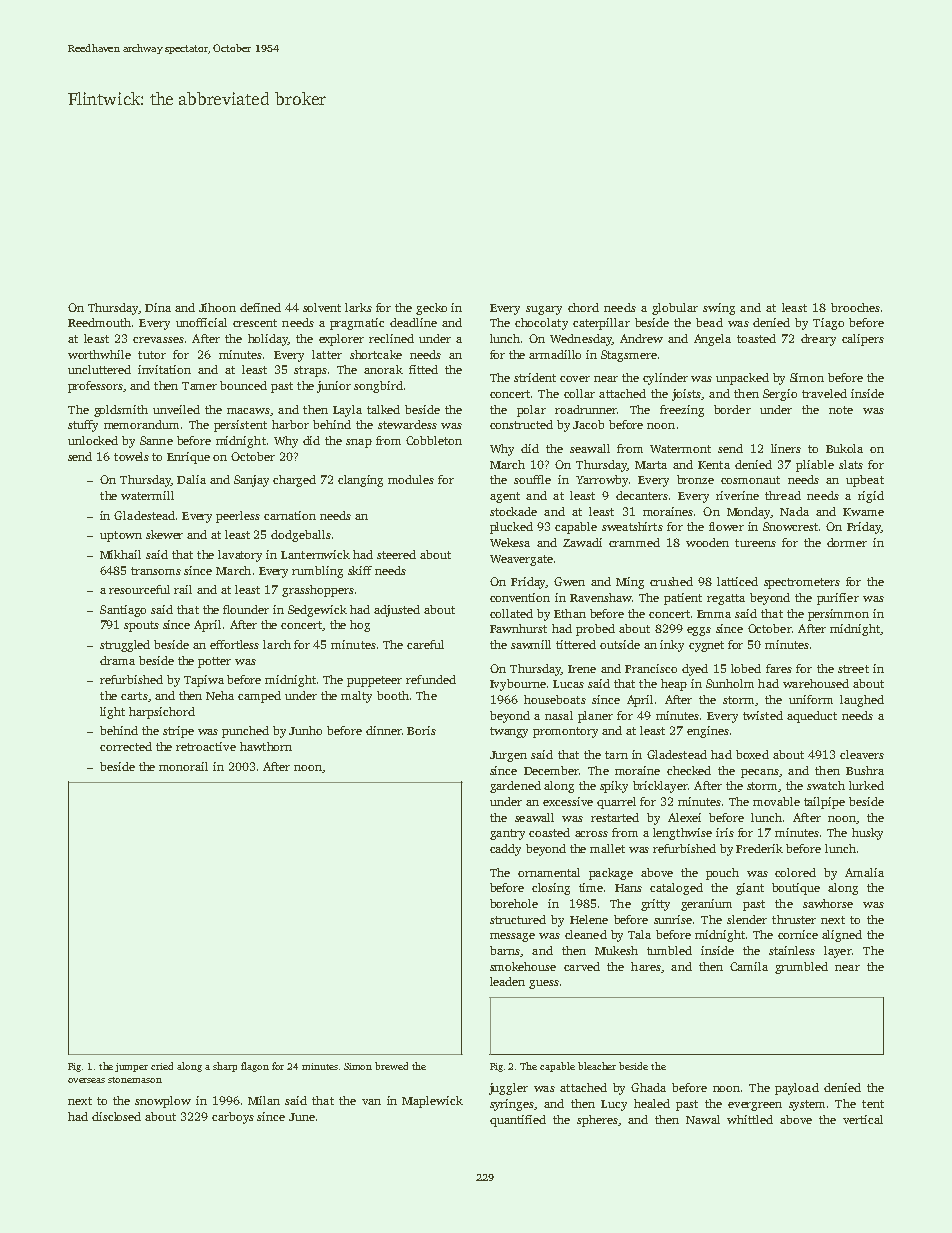 The height and width of the page is (1233, 952). What do you see at coordinates (507, 981) in the page?
I see `leaden` at bounding box center [507, 981].
